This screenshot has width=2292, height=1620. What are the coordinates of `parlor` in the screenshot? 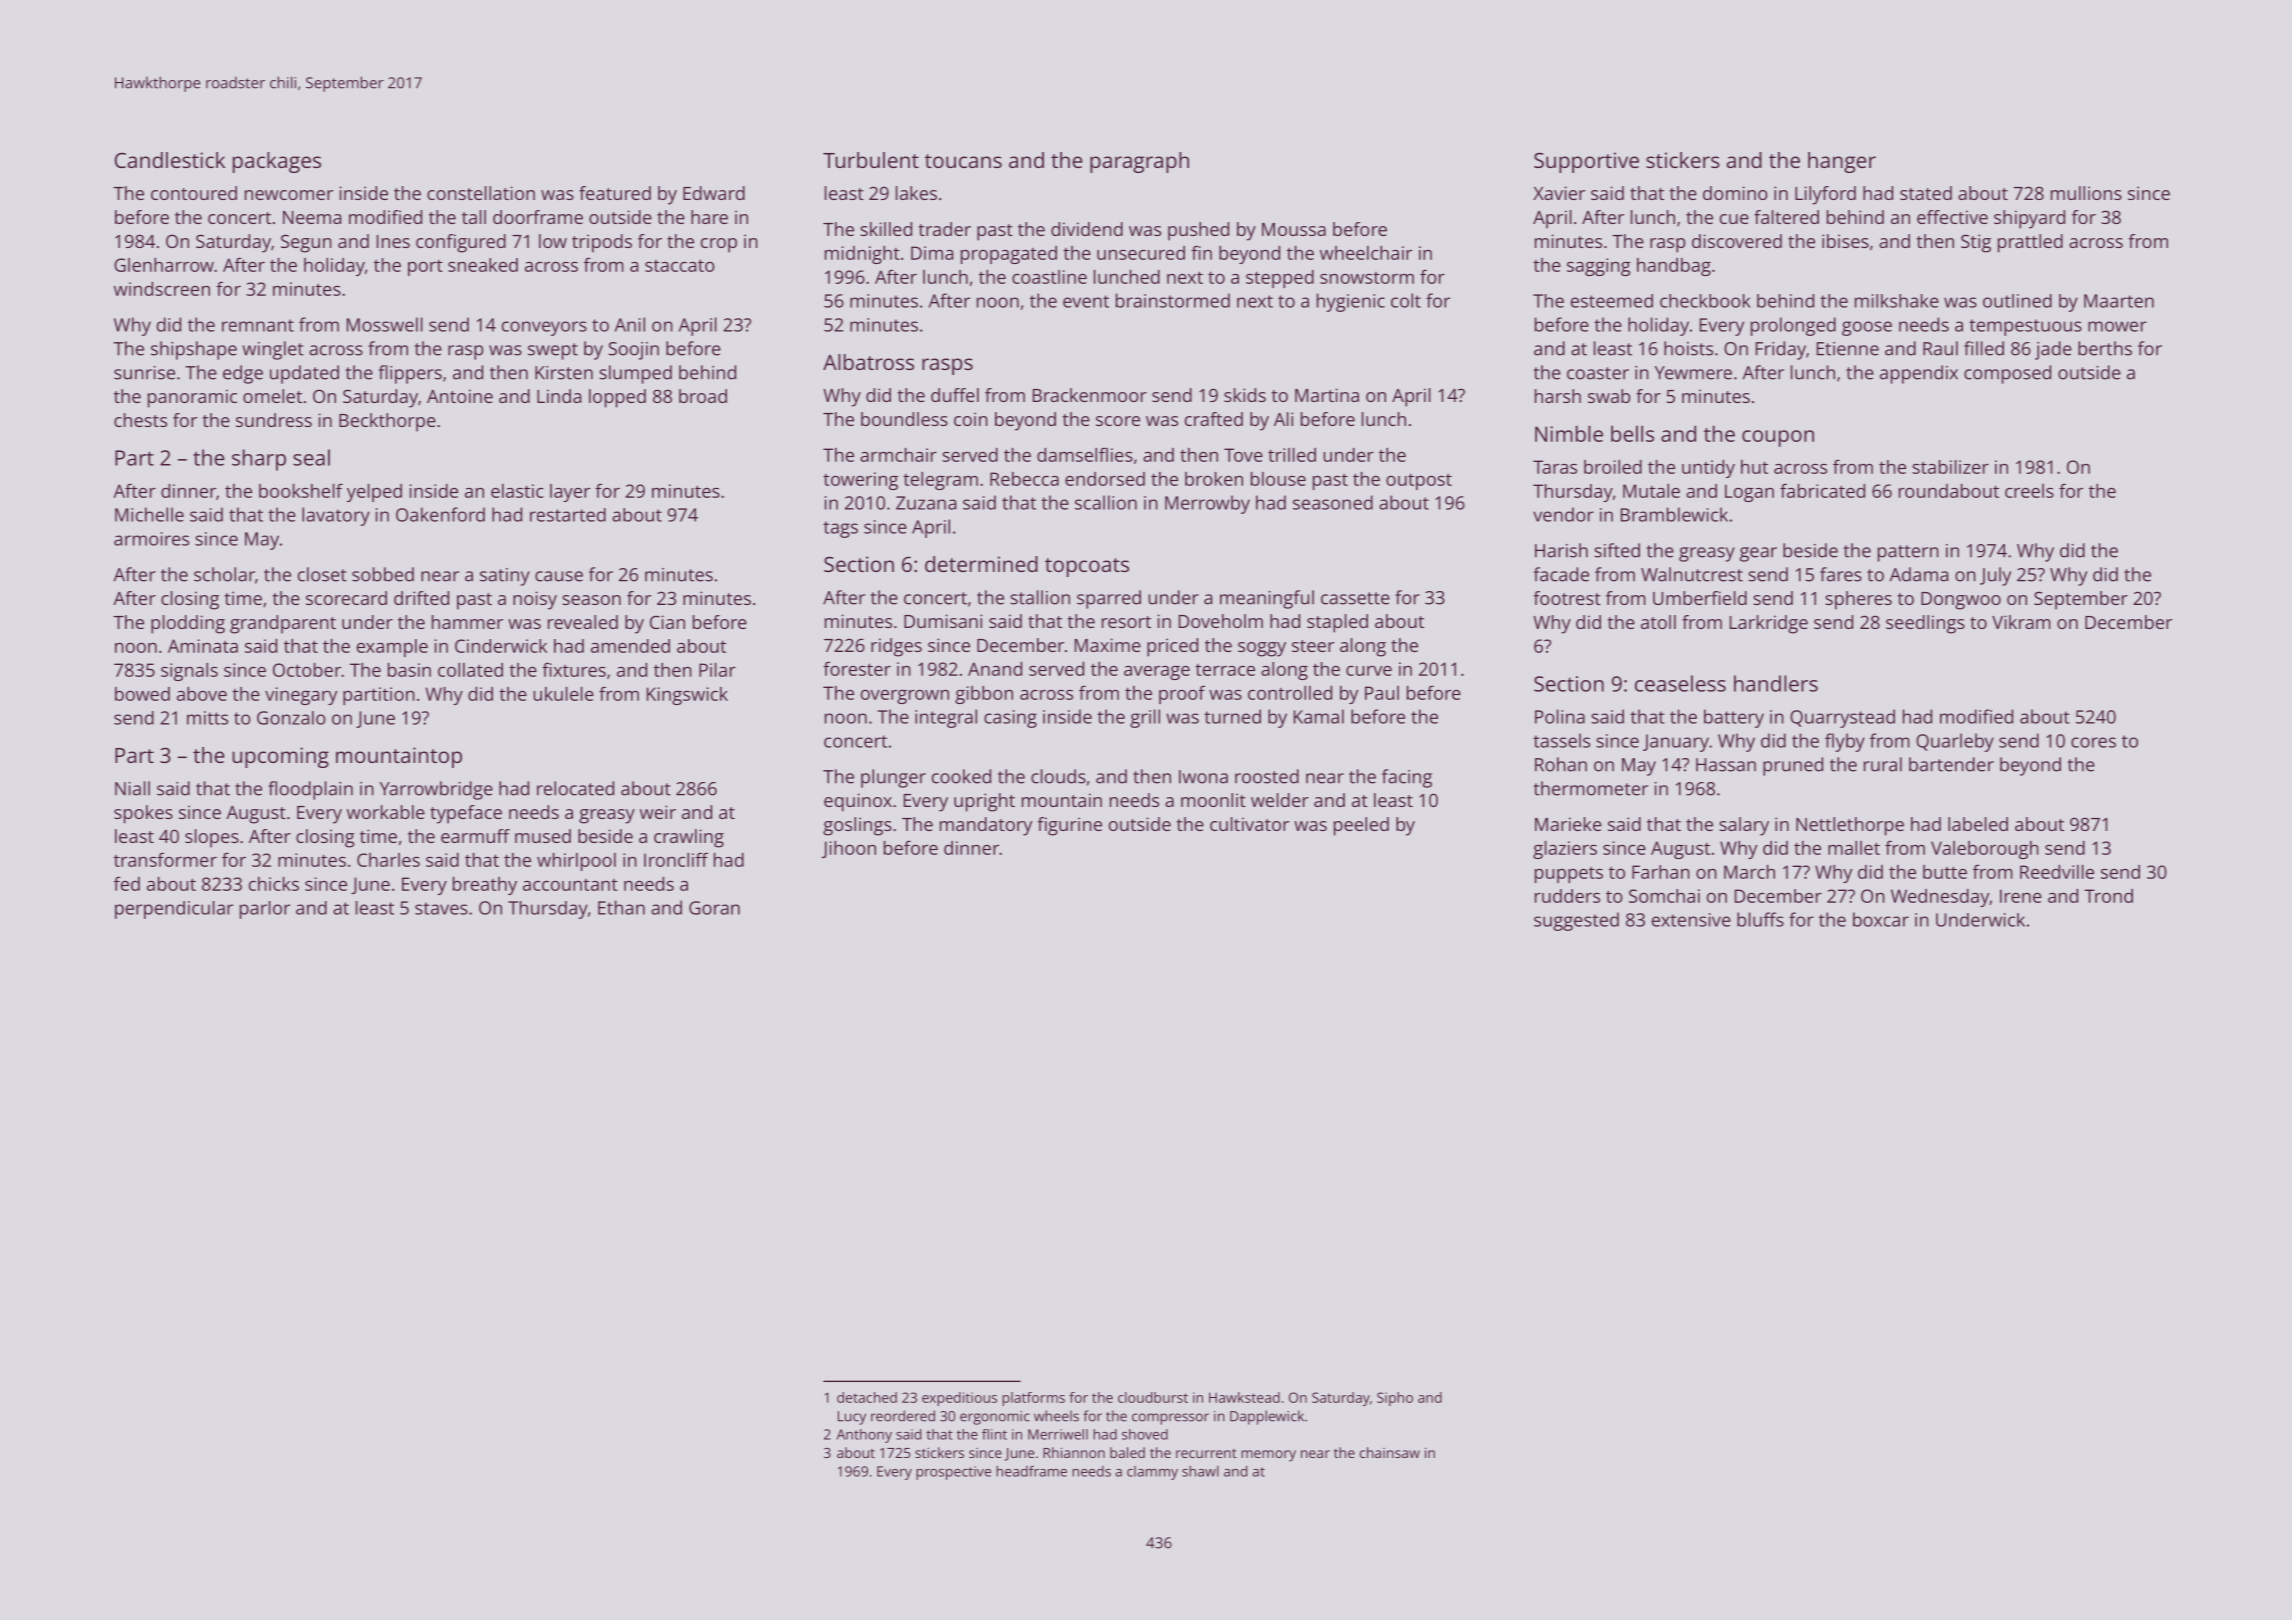 It's located at (265, 910).
